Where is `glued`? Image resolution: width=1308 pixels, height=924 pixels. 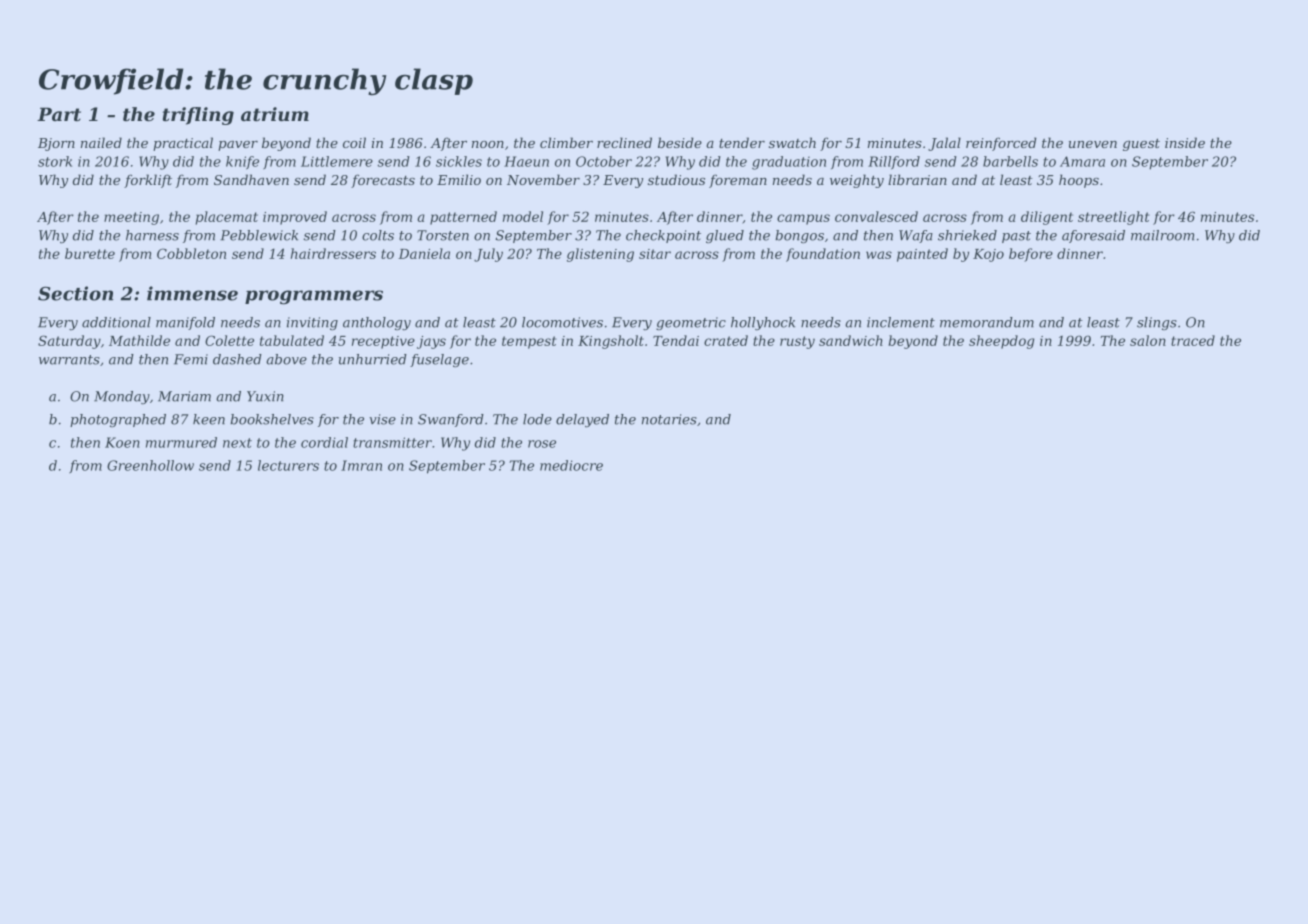
glued is located at coordinates (725, 236).
